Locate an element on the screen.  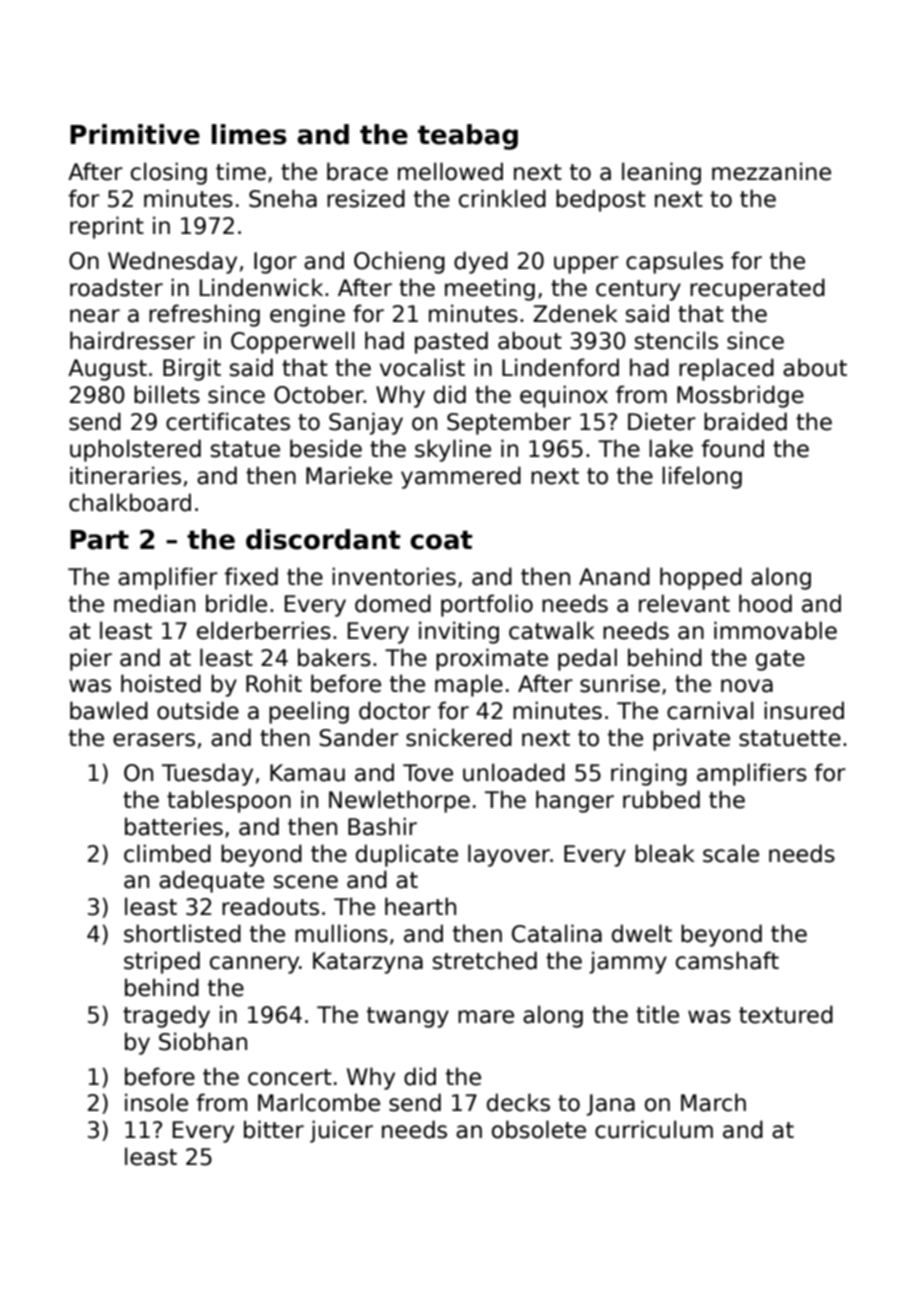
August is located at coordinates (107, 370).
